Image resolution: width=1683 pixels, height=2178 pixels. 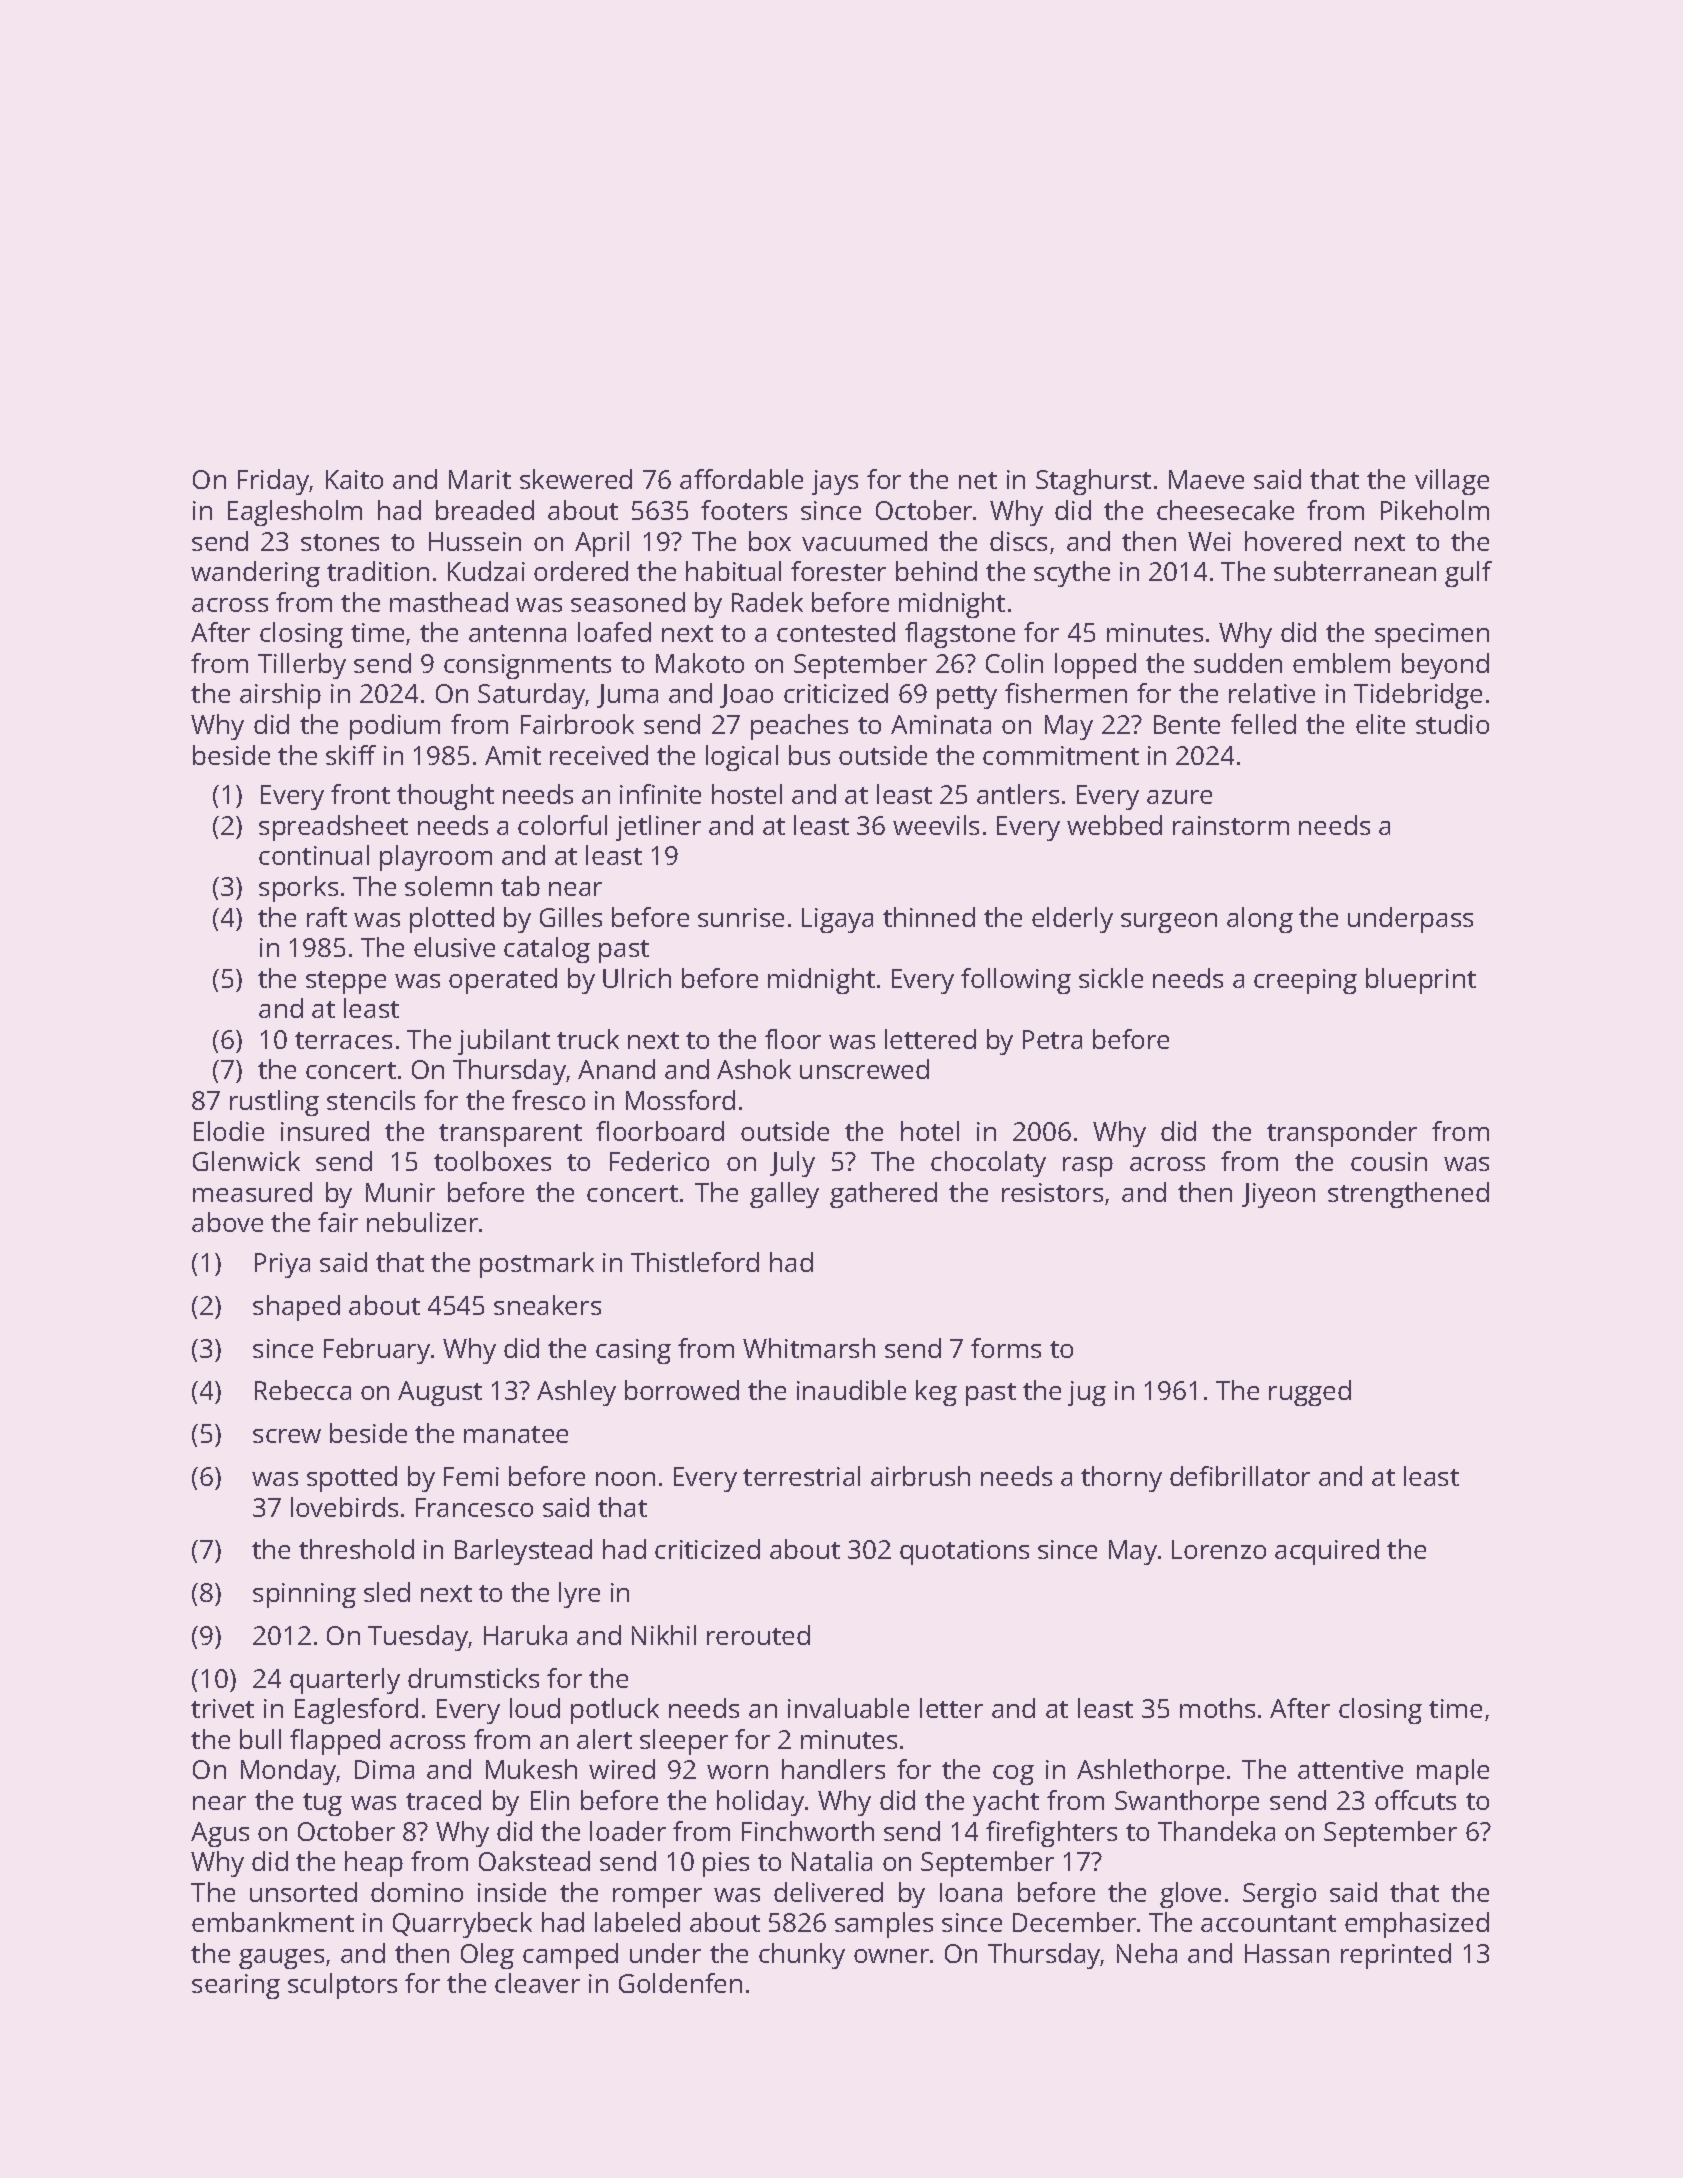 I want to click on Friday, so click(x=274, y=482).
